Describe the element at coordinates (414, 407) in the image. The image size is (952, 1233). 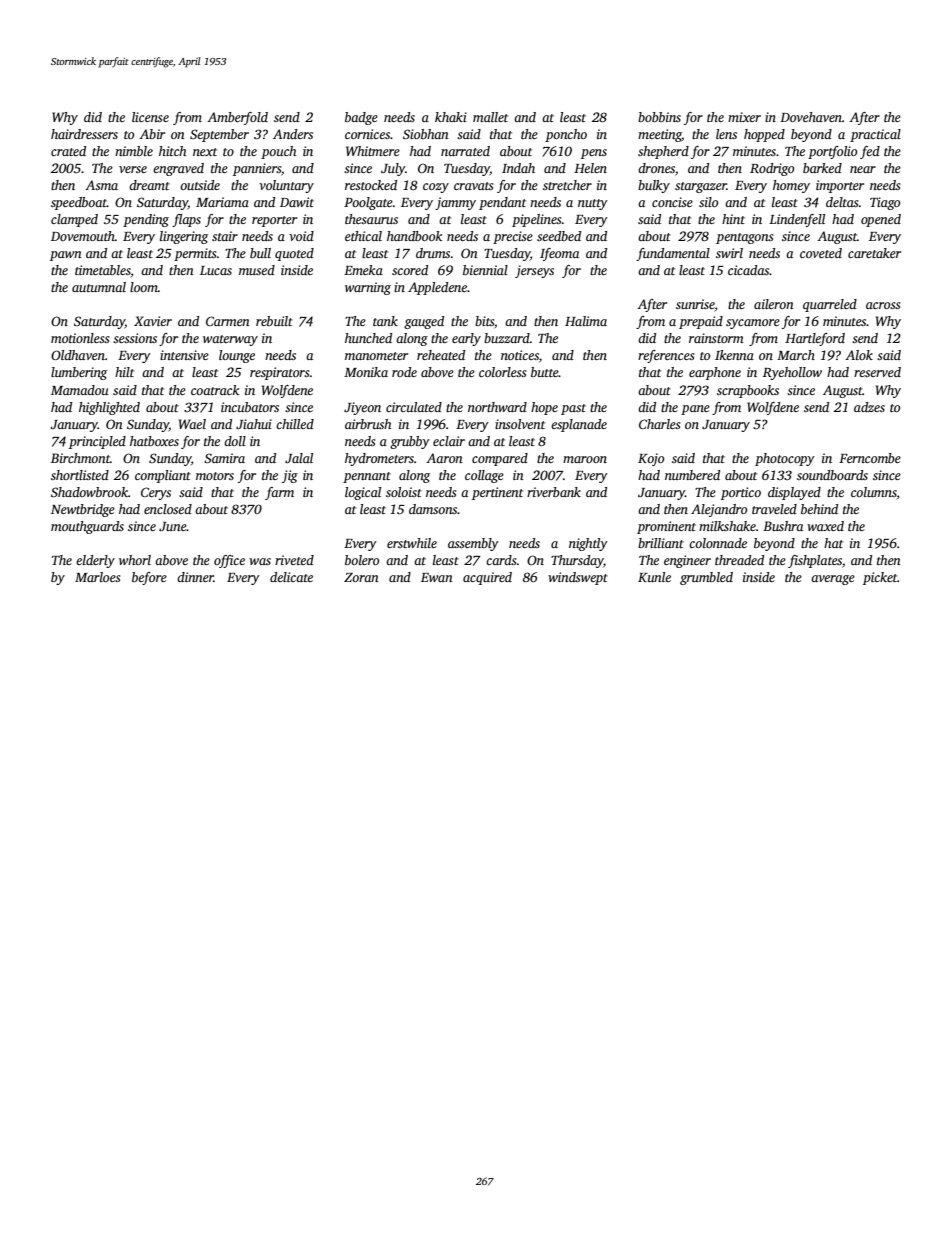
I see `circulated` at that location.
